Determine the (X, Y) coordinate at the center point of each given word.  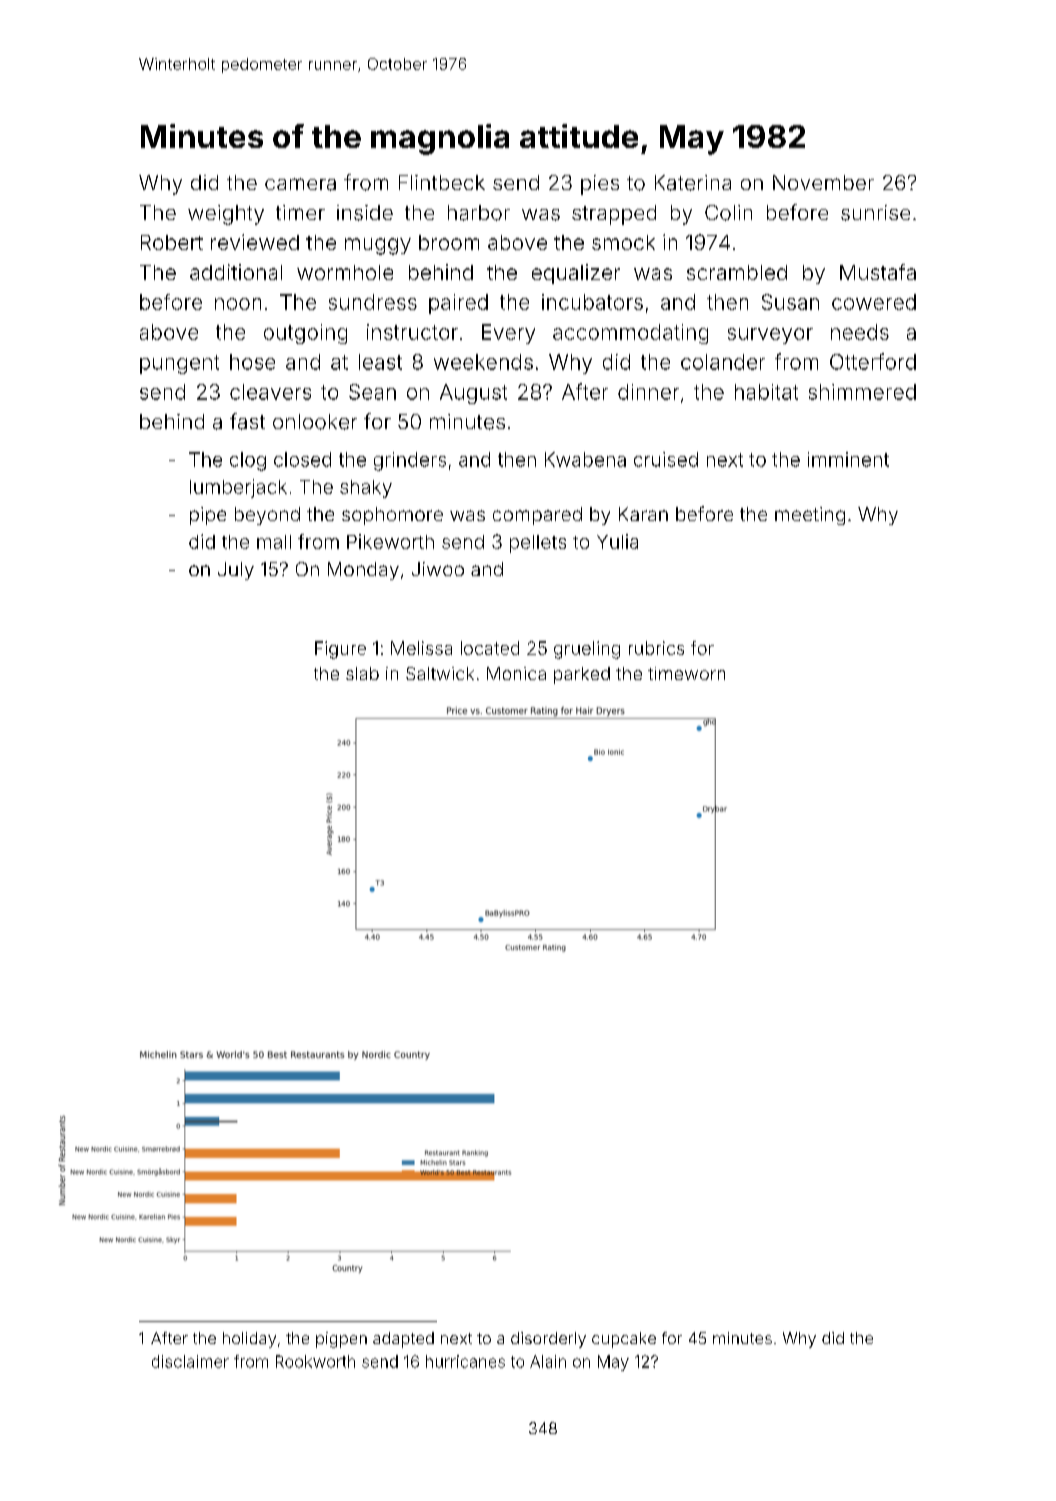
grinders (410, 461)
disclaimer (190, 1361)
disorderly (548, 1340)
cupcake (624, 1340)
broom (449, 242)
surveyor (770, 336)
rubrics (656, 648)
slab (362, 673)
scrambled (737, 272)
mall (274, 542)
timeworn (686, 673)
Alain (548, 1361)
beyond (267, 516)
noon (238, 304)
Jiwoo (438, 569)
